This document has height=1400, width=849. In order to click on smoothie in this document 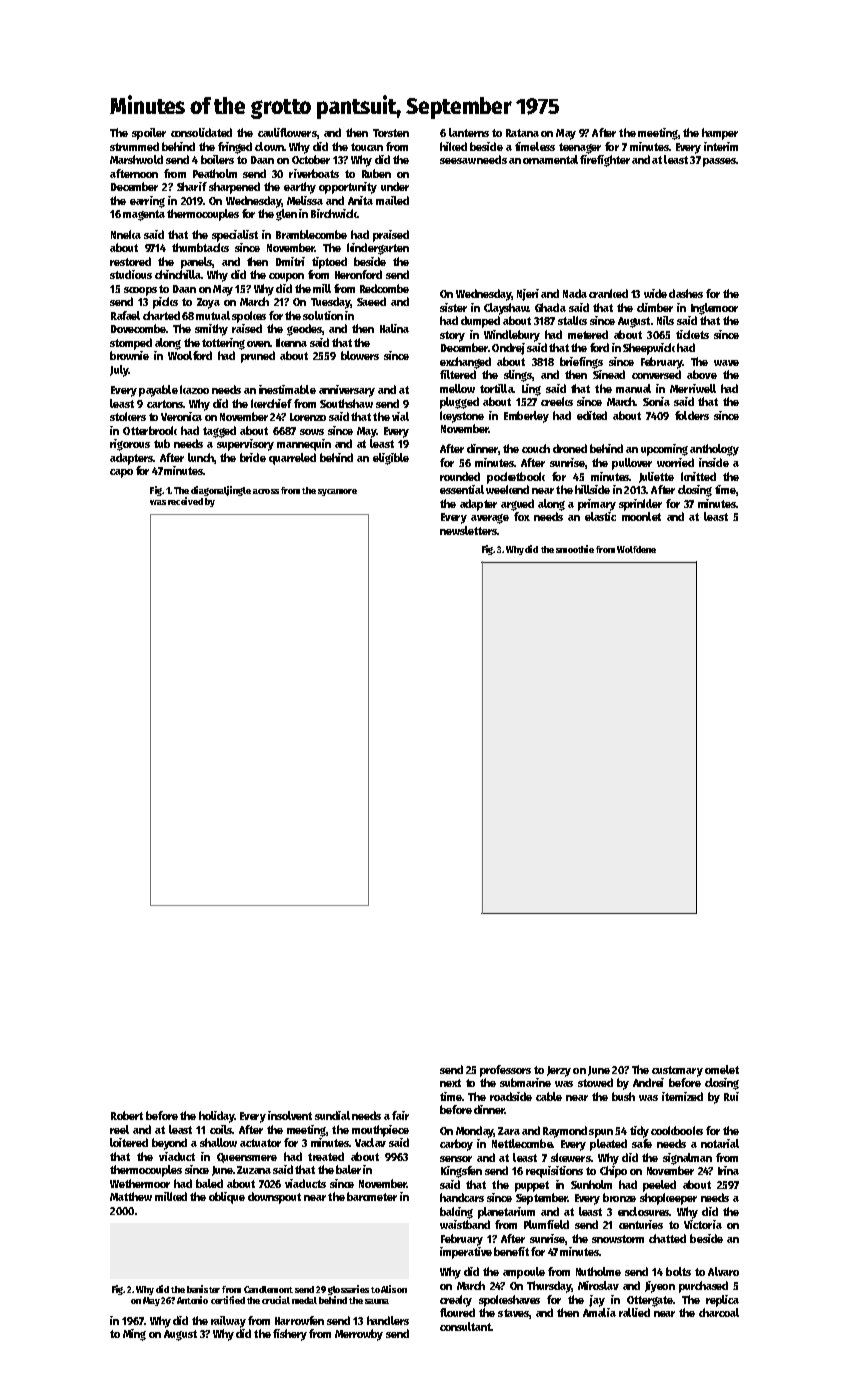, I will do `click(575, 549)`.
